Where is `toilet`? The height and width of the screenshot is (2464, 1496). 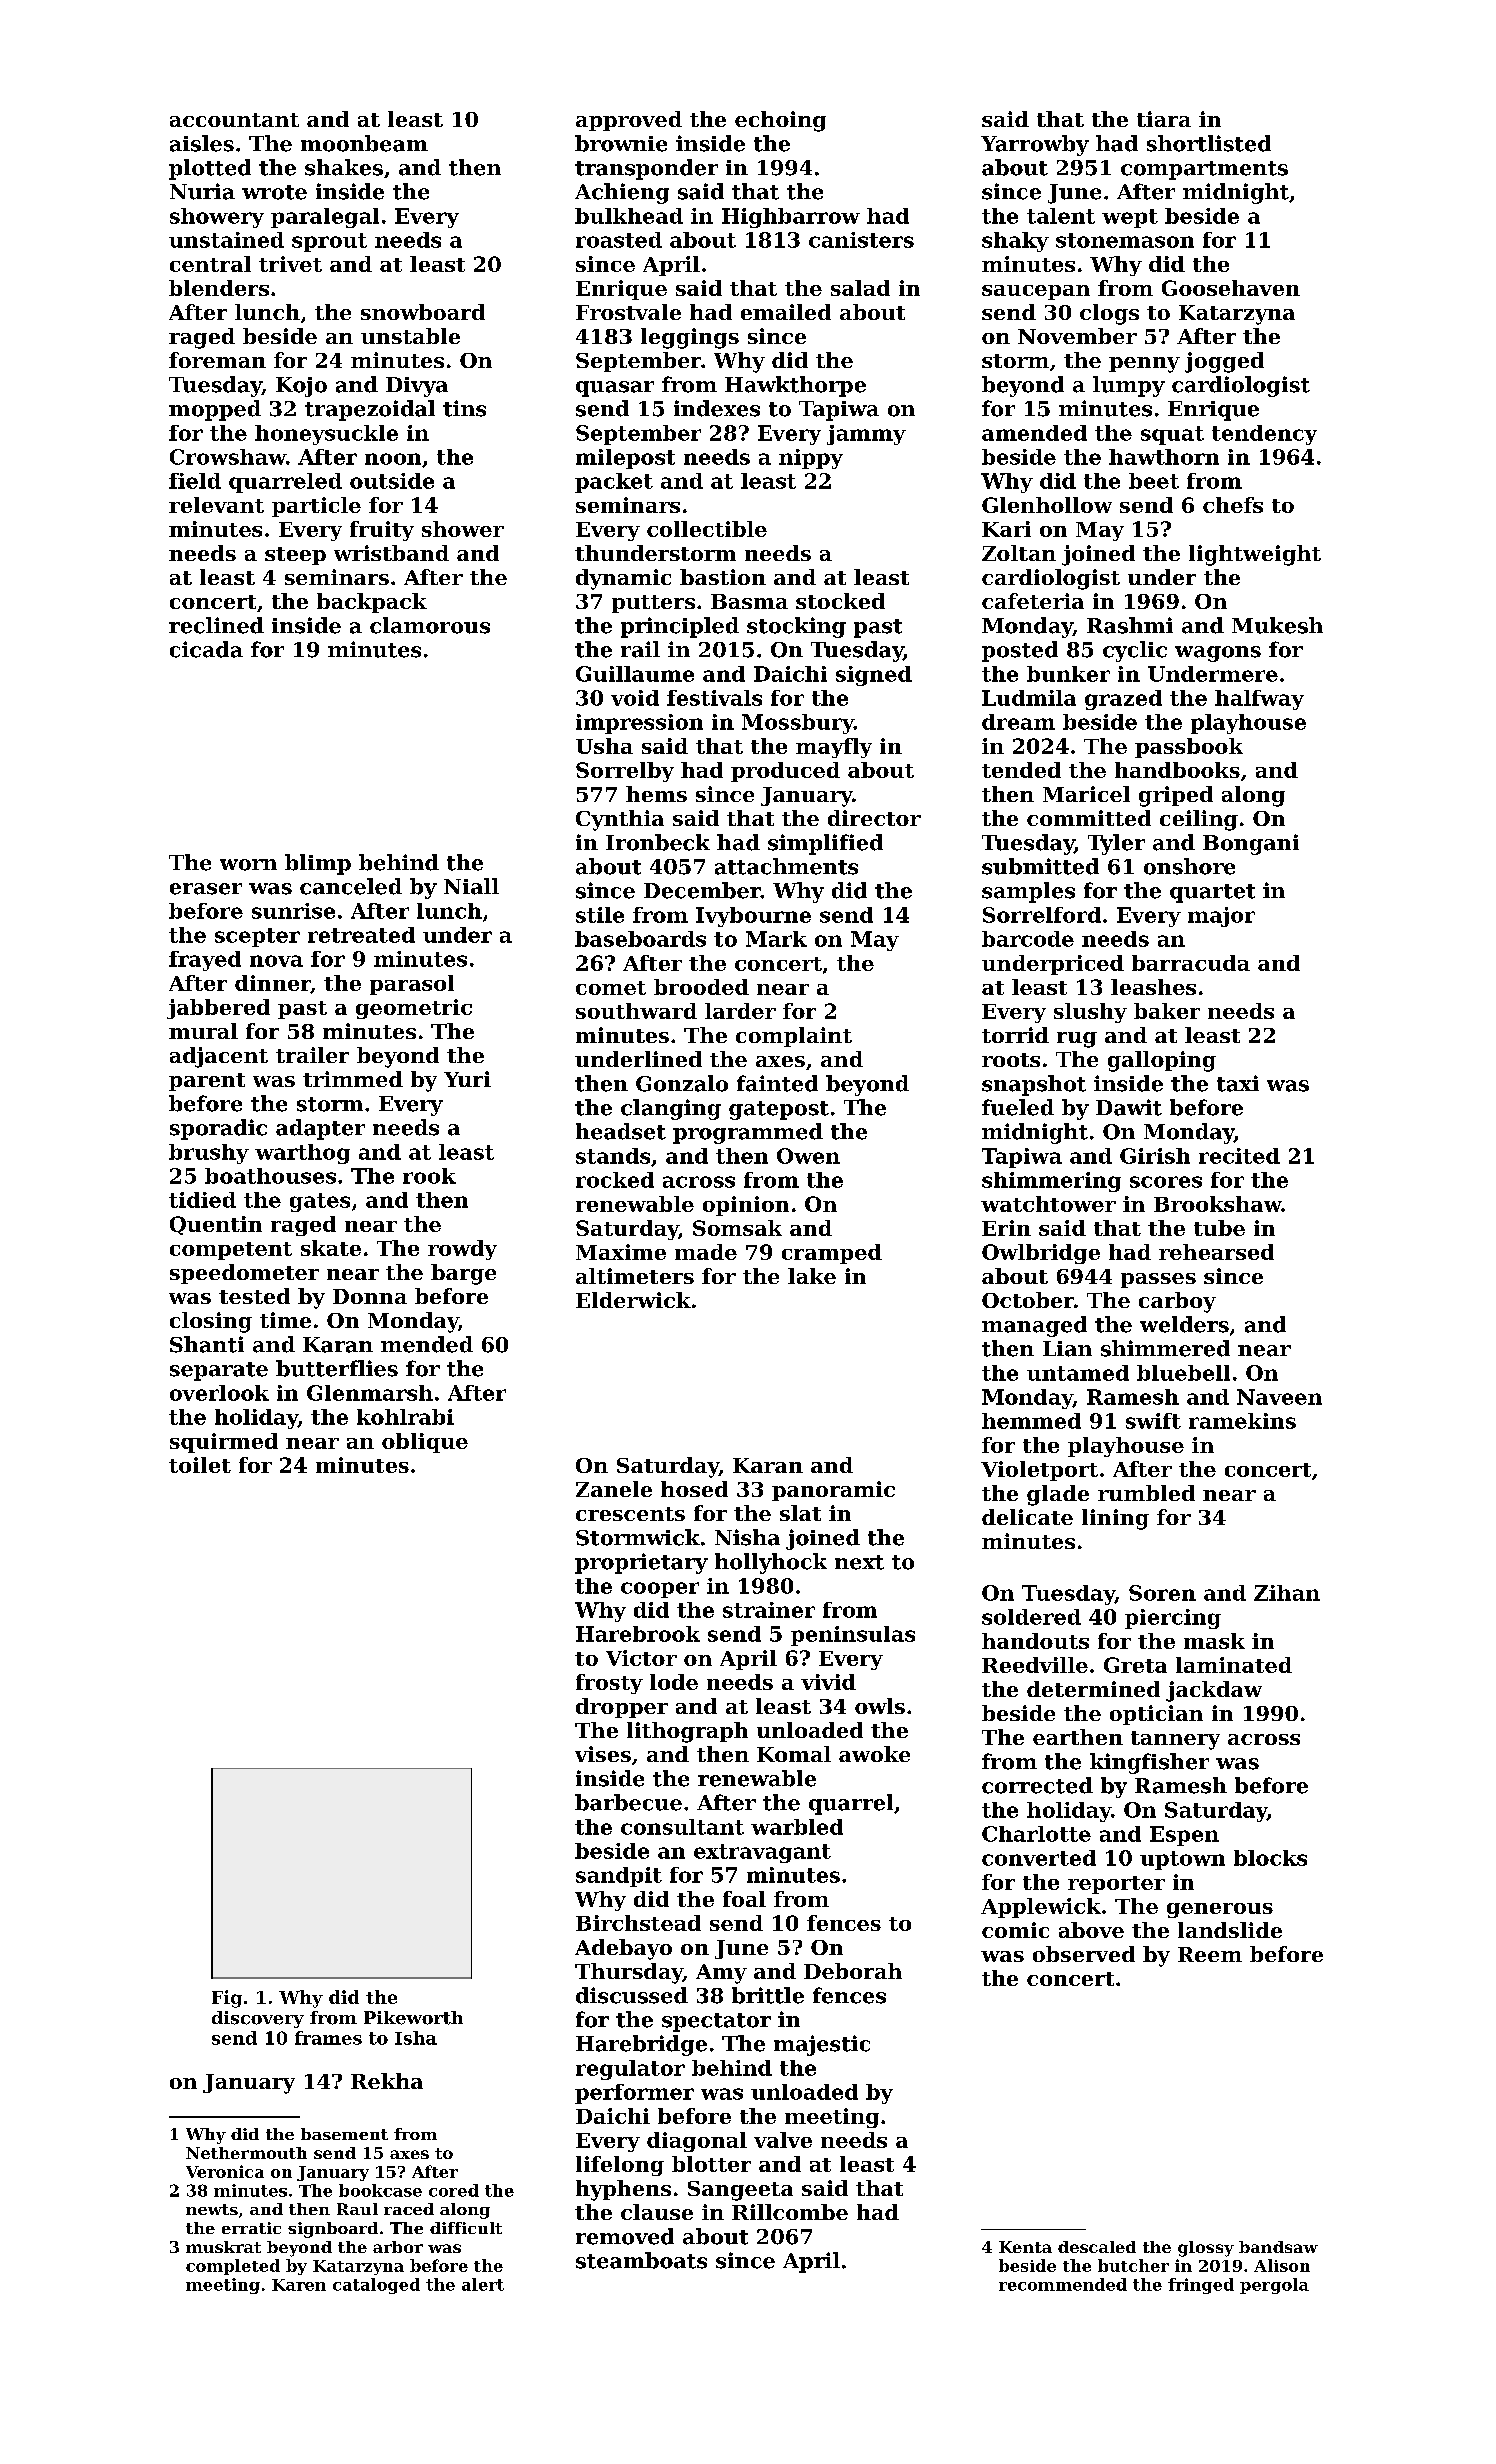
toilet is located at coordinates (200, 1465).
